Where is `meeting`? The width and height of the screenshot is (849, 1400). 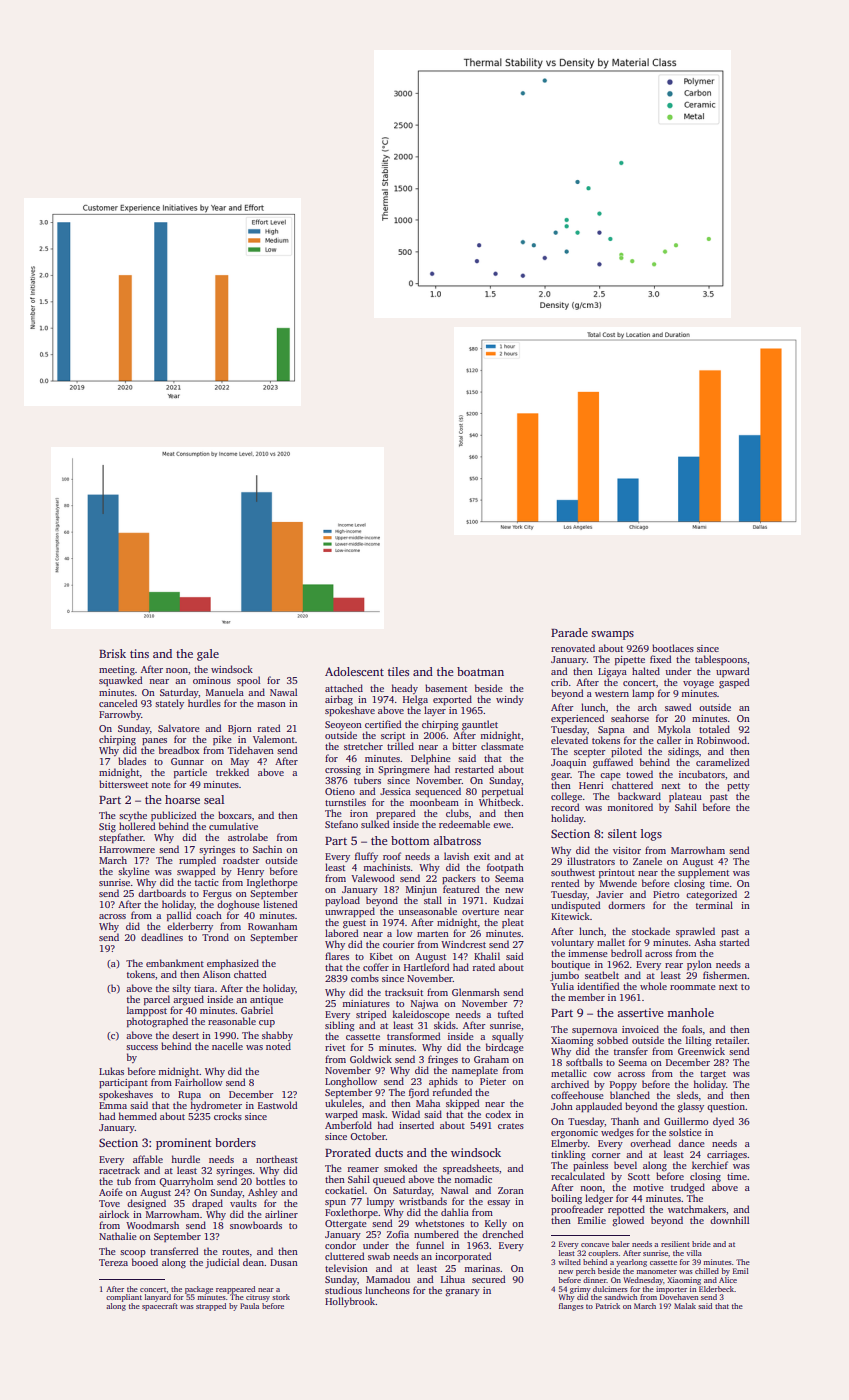 meeting is located at coordinates (117, 671).
